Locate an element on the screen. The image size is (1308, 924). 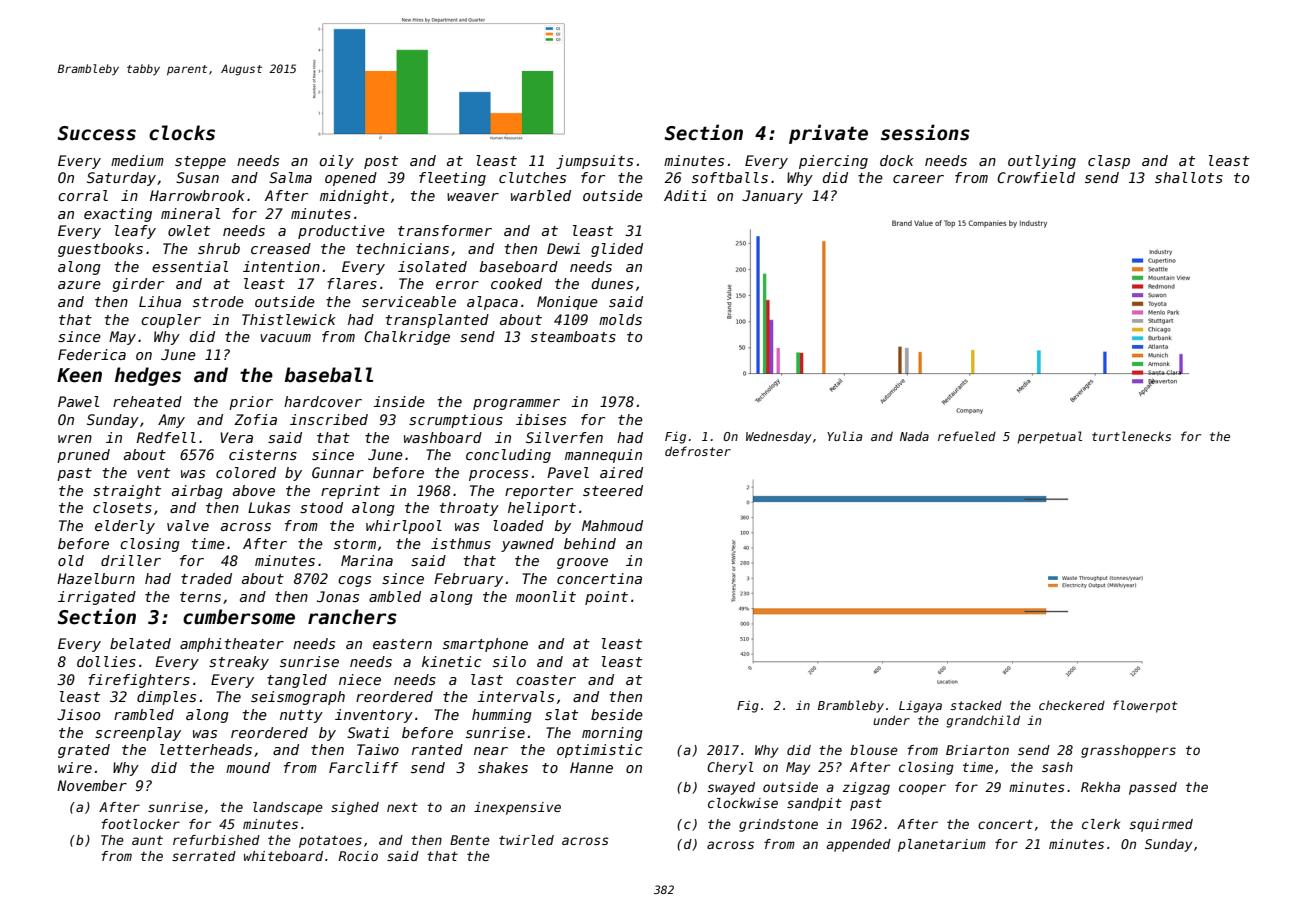
Crowfield is located at coordinates (1036, 177).
